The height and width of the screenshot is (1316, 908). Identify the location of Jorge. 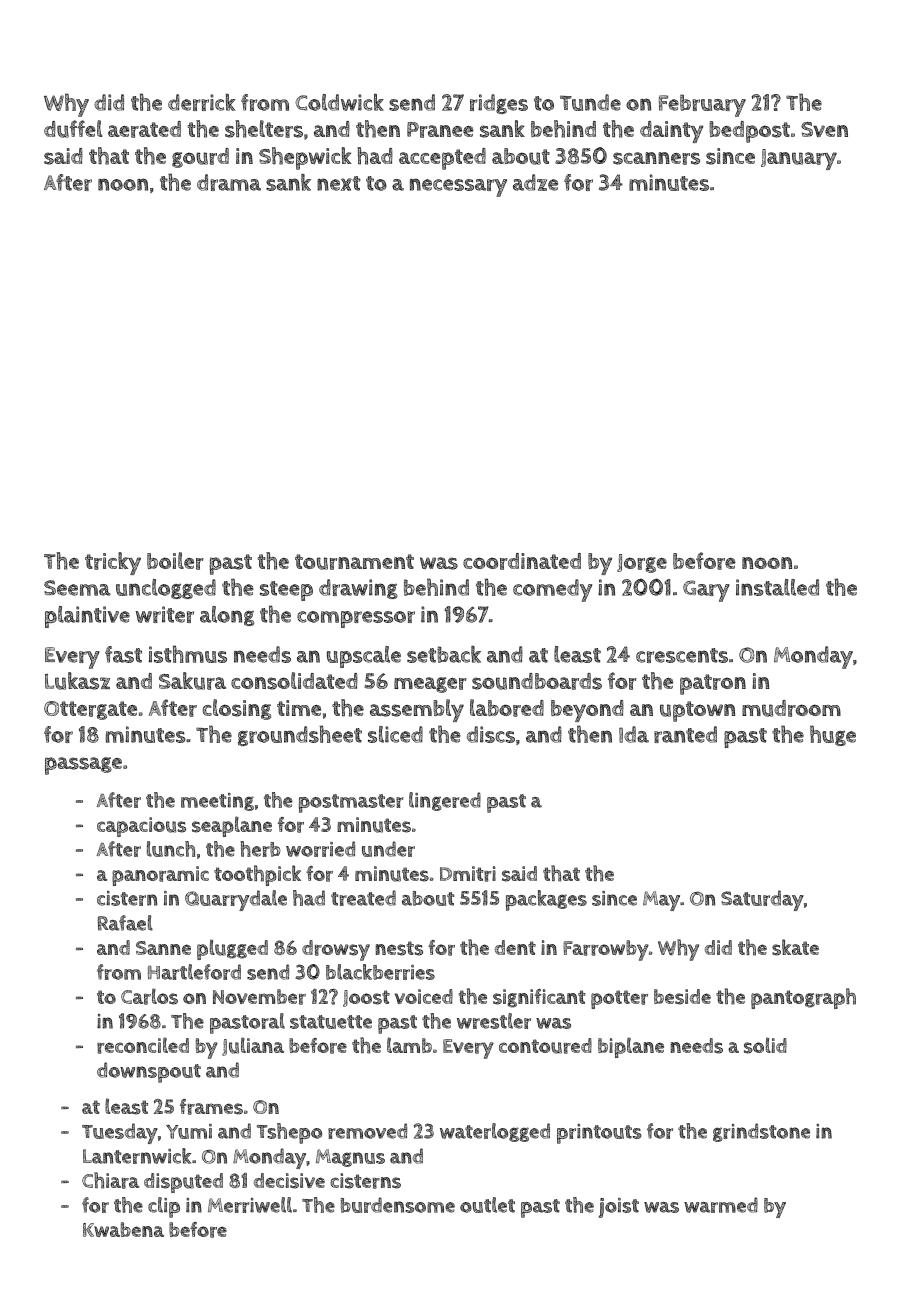
(642, 563).
